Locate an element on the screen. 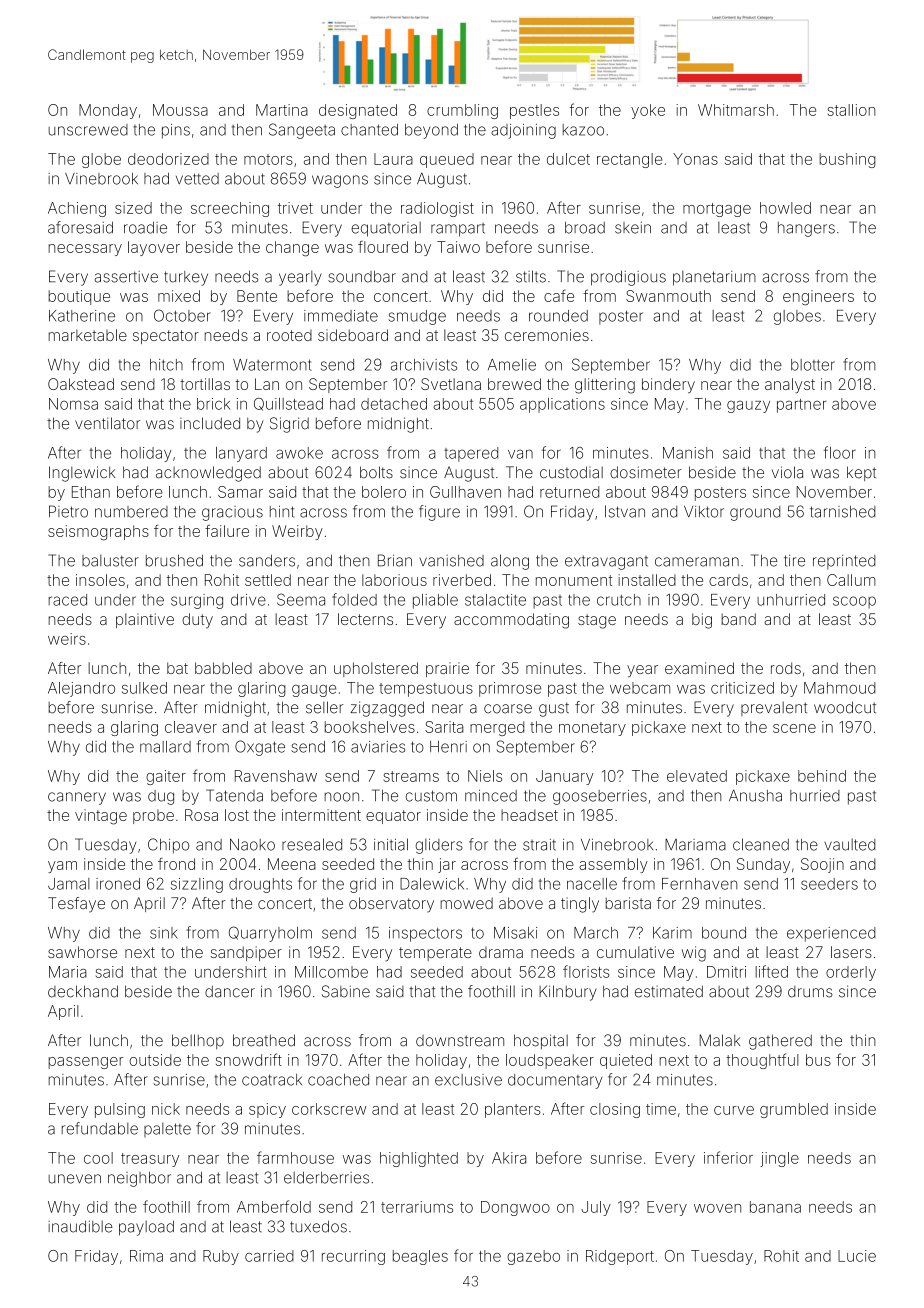 This screenshot has width=924, height=1308. nick is located at coordinates (166, 1109).
